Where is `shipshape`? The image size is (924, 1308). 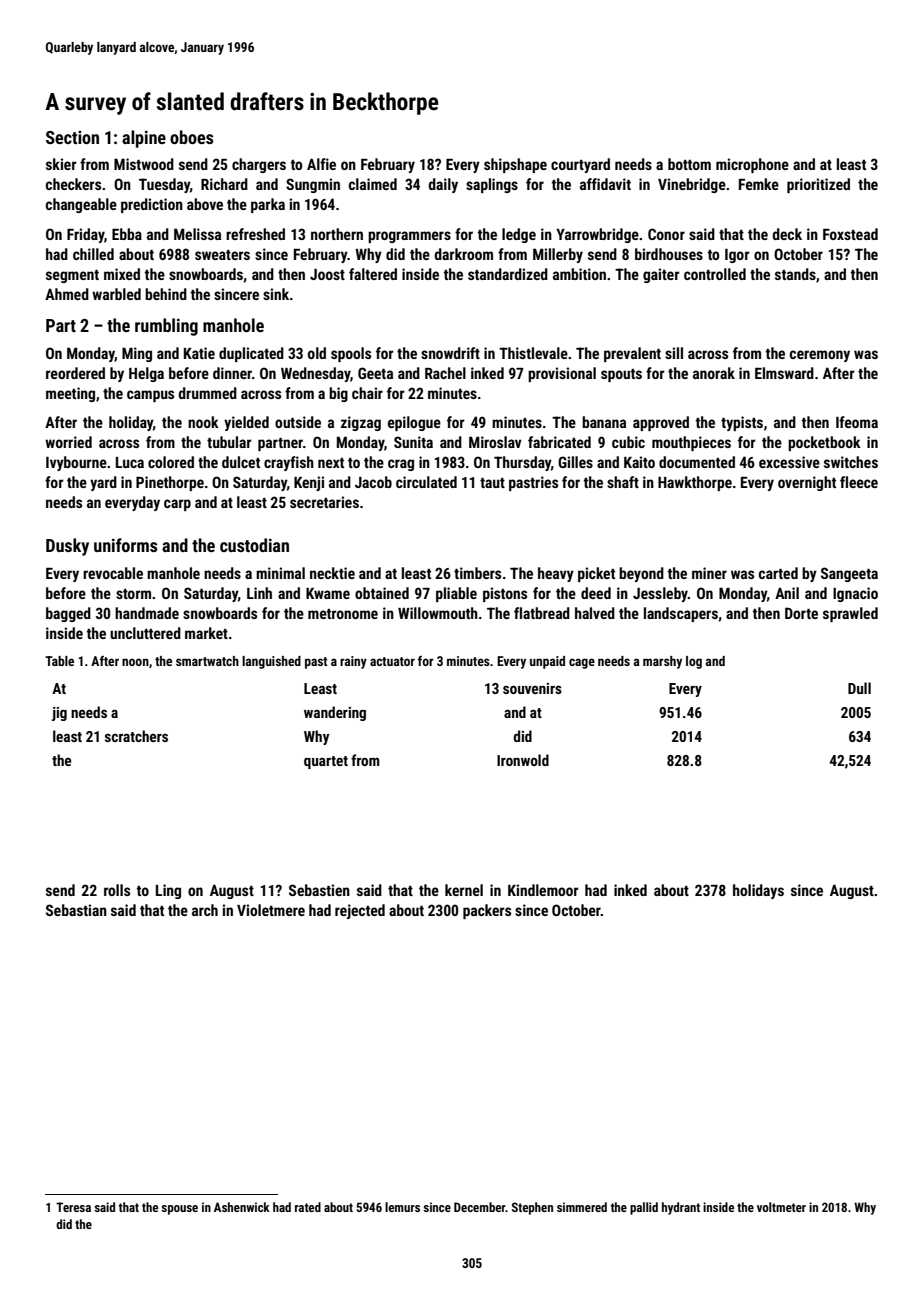
shipshape is located at coordinates (515, 165).
